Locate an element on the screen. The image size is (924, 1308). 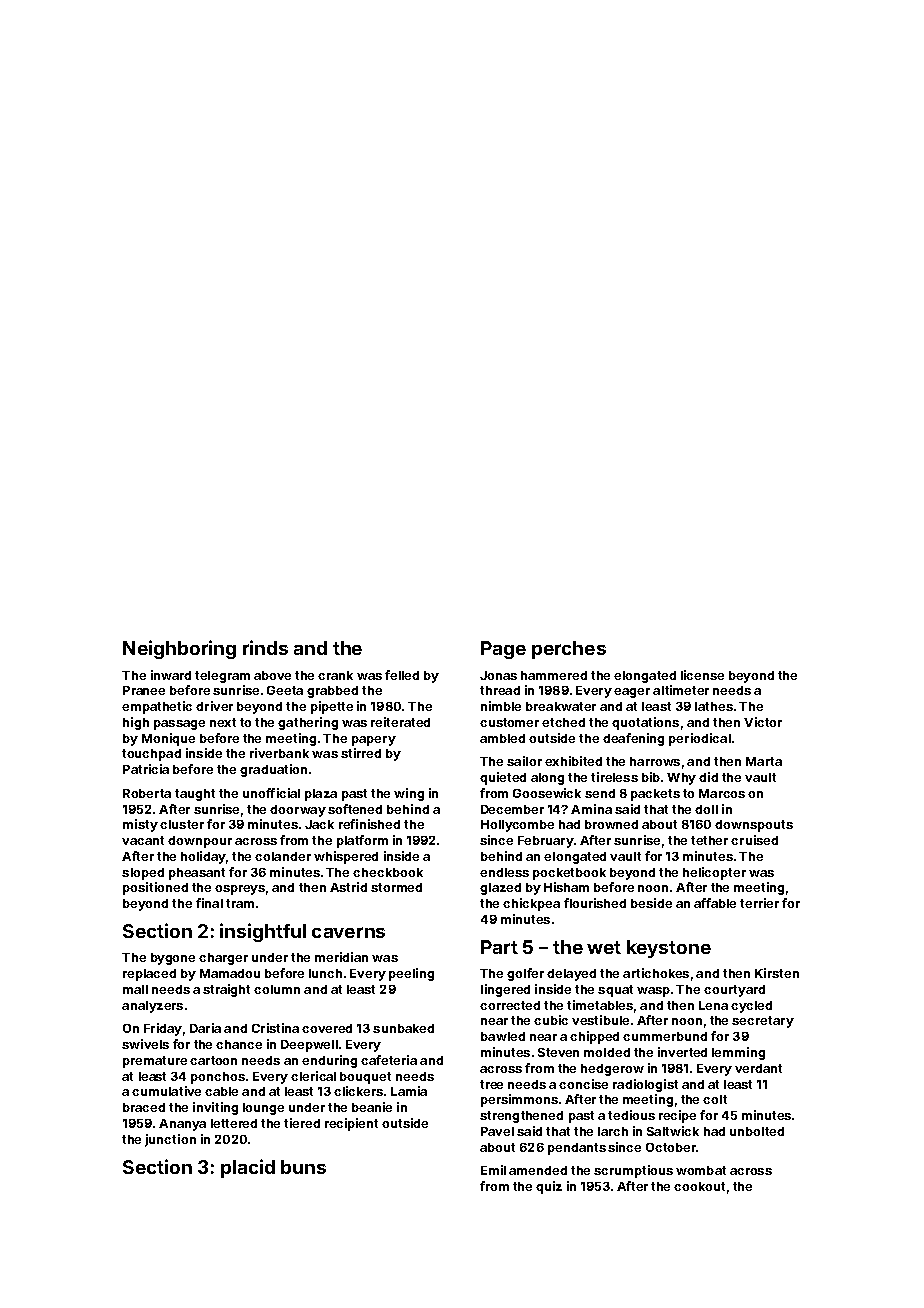
Victor is located at coordinates (763, 722).
